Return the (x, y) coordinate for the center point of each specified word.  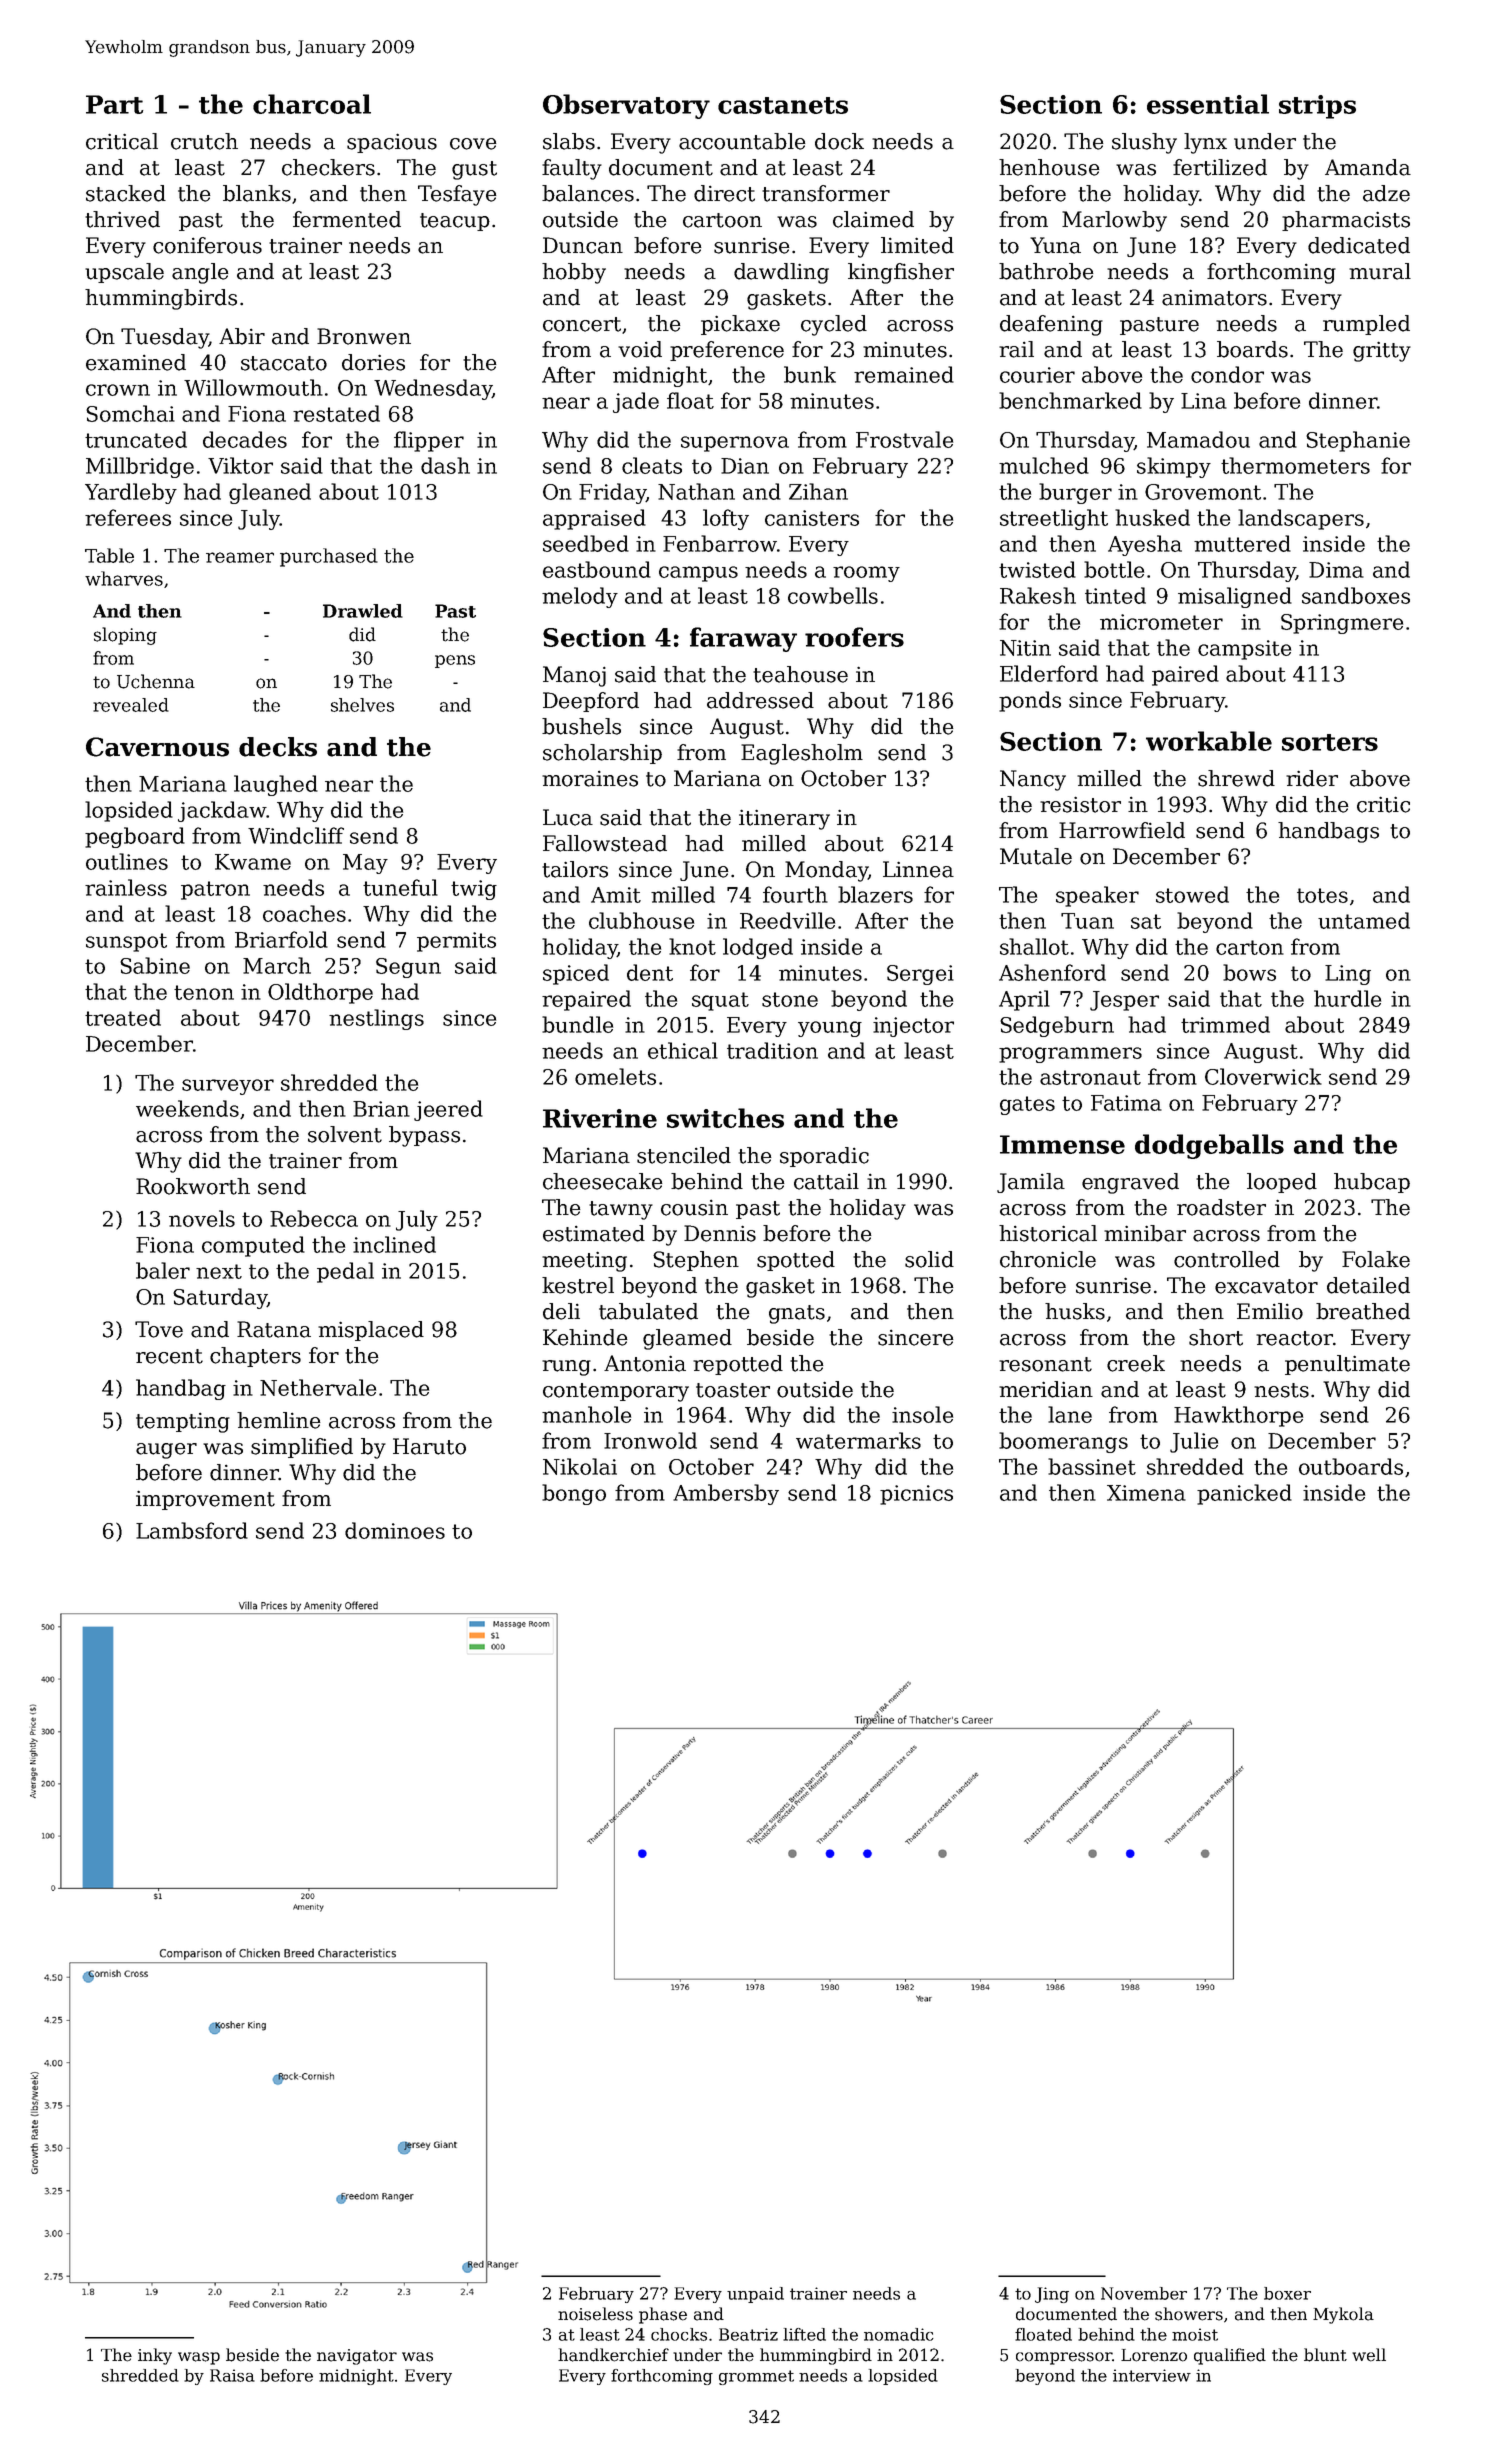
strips (1317, 107)
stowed (1192, 894)
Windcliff (296, 835)
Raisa (232, 2375)
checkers (328, 167)
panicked (1244, 1494)
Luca (568, 817)
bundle (577, 1024)
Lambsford (192, 1530)
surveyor (228, 1087)
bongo (574, 1494)
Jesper (1124, 1001)
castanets (783, 105)
